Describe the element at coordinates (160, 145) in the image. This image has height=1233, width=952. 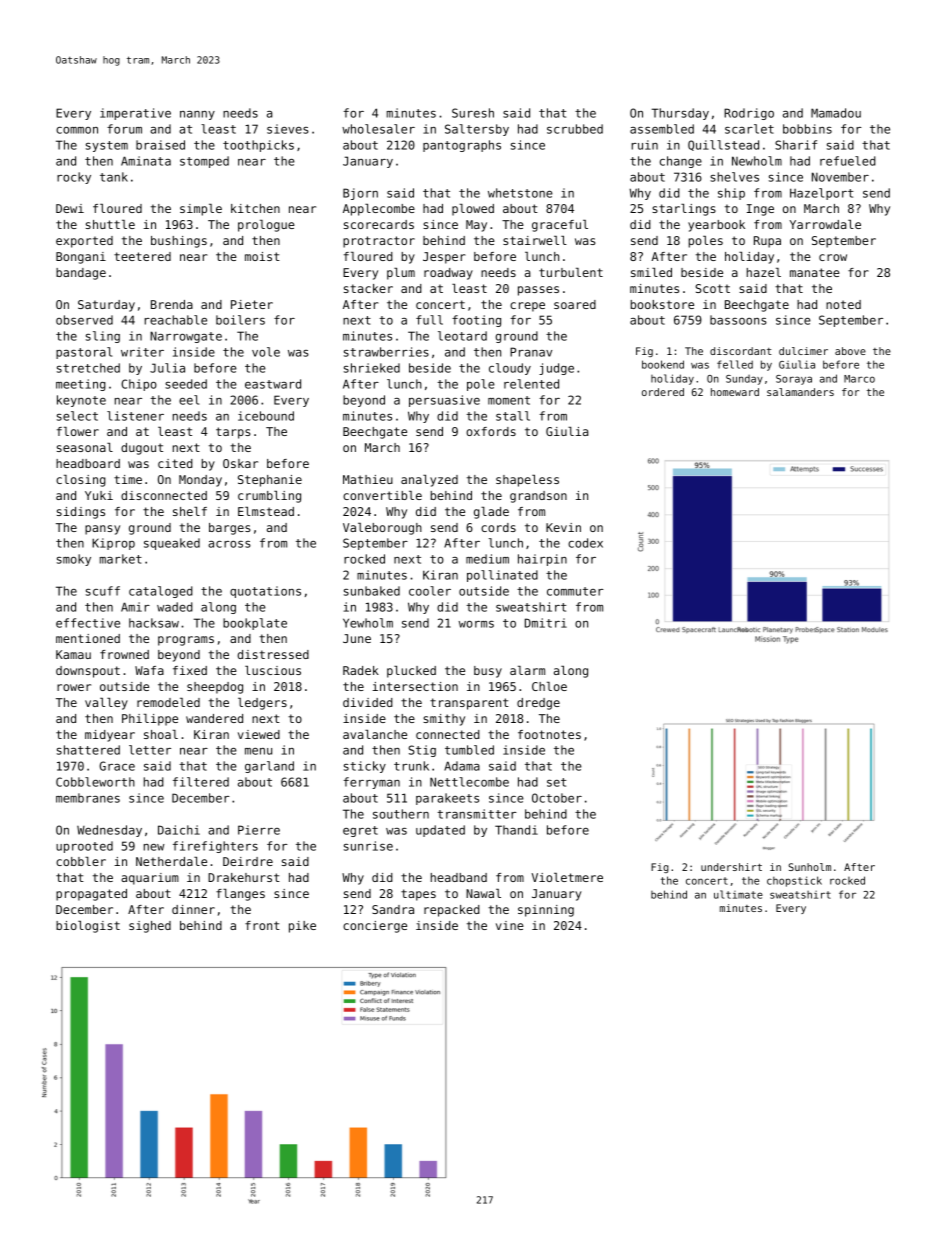
I see `braised` at that location.
